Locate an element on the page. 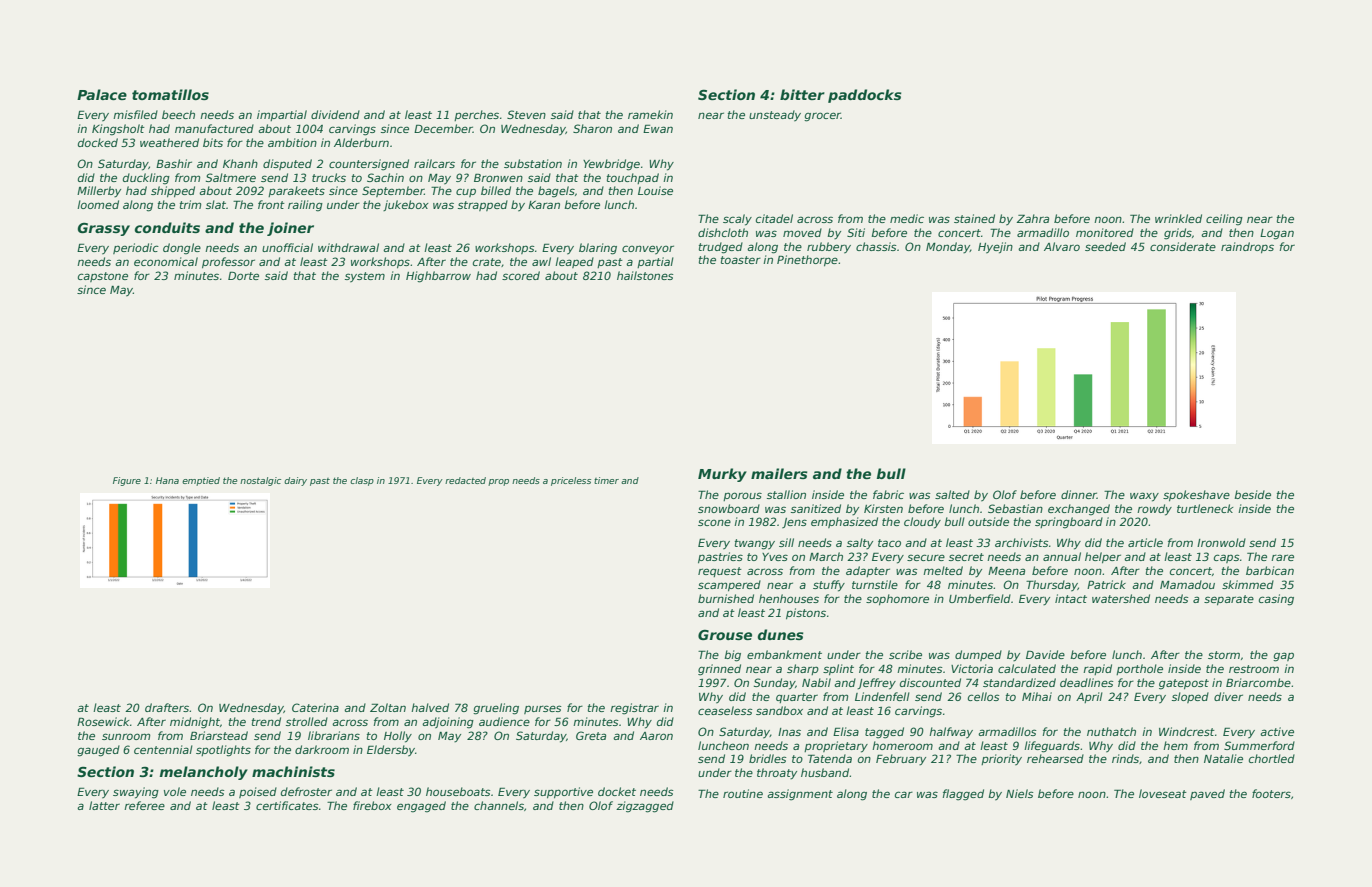 The width and height of the page is (1372, 887). dividend is located at coordinates (335, 114).
